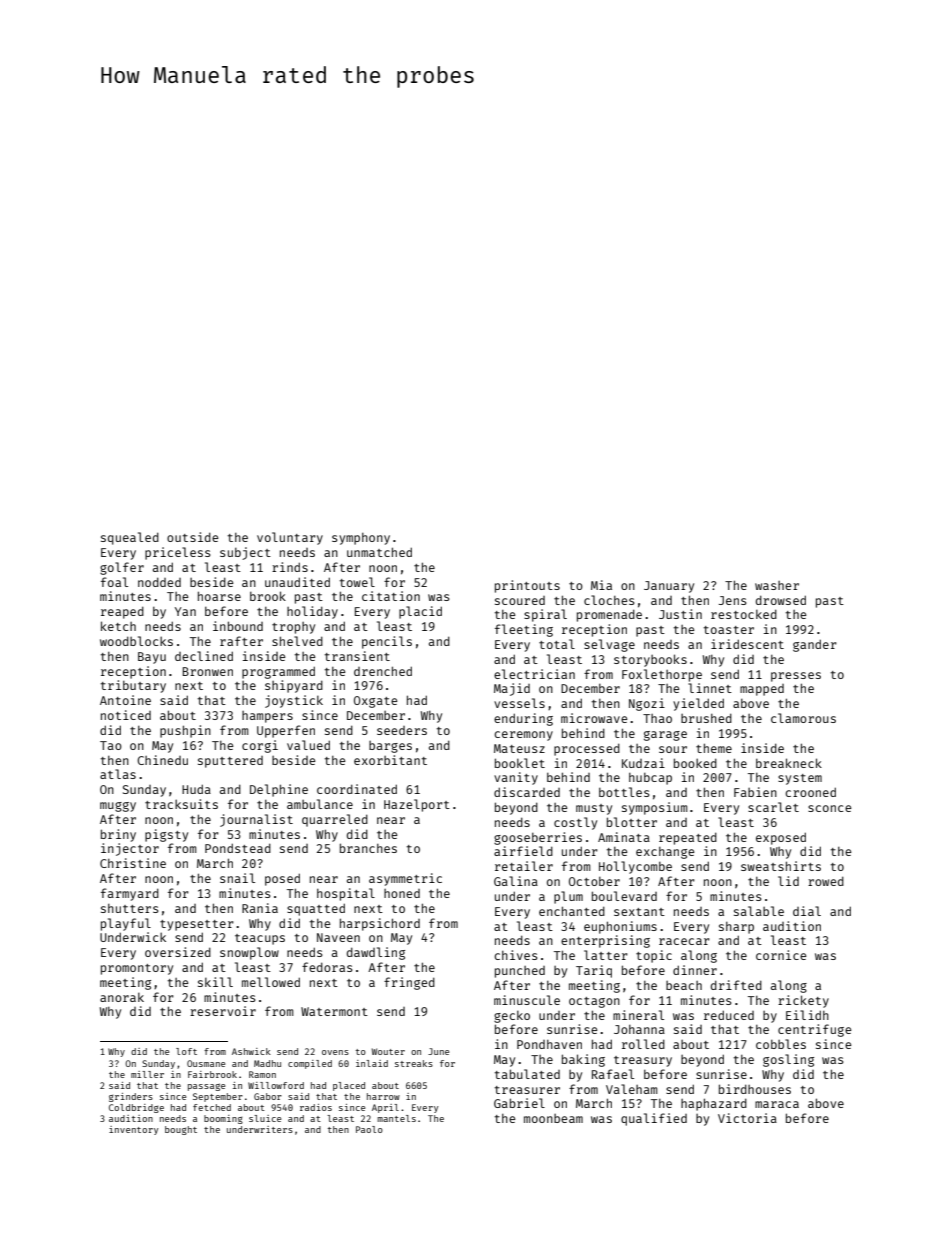 This document has width=952, height=1233. What do you see at coordinates (665, 736) in the document?
I see `garage` at bounding box center [665, 736].
